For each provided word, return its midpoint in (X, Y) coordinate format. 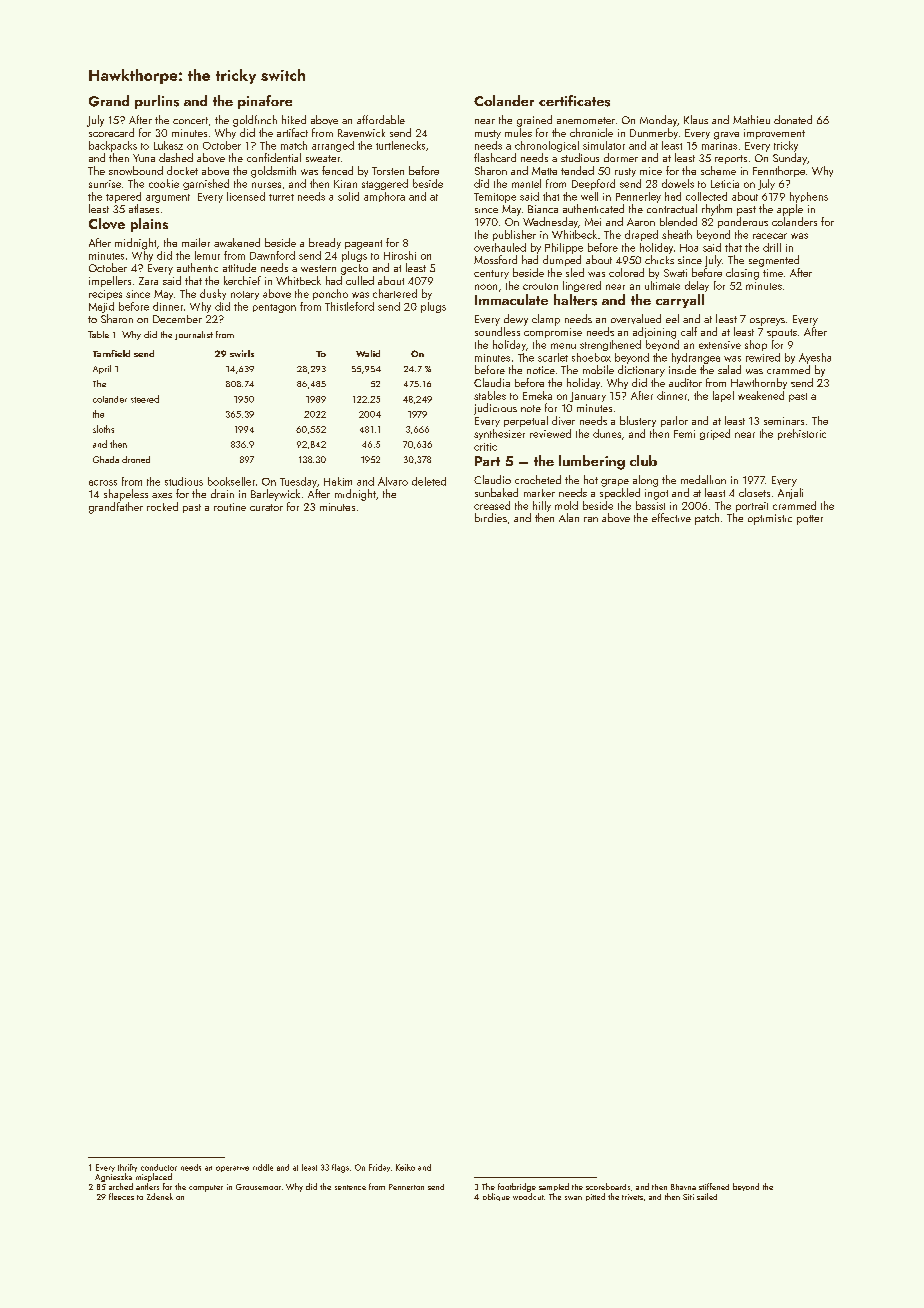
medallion (703, 479)
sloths (103, 429)
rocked (162, 506)
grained (534, 121)
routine (230, 507)
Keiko (405, 1167)
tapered (123, 197)
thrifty (127, 1168)
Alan (569, 517)
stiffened (714, 1186)
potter (810, 520)
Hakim (338, 481)
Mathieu (751, 119)
